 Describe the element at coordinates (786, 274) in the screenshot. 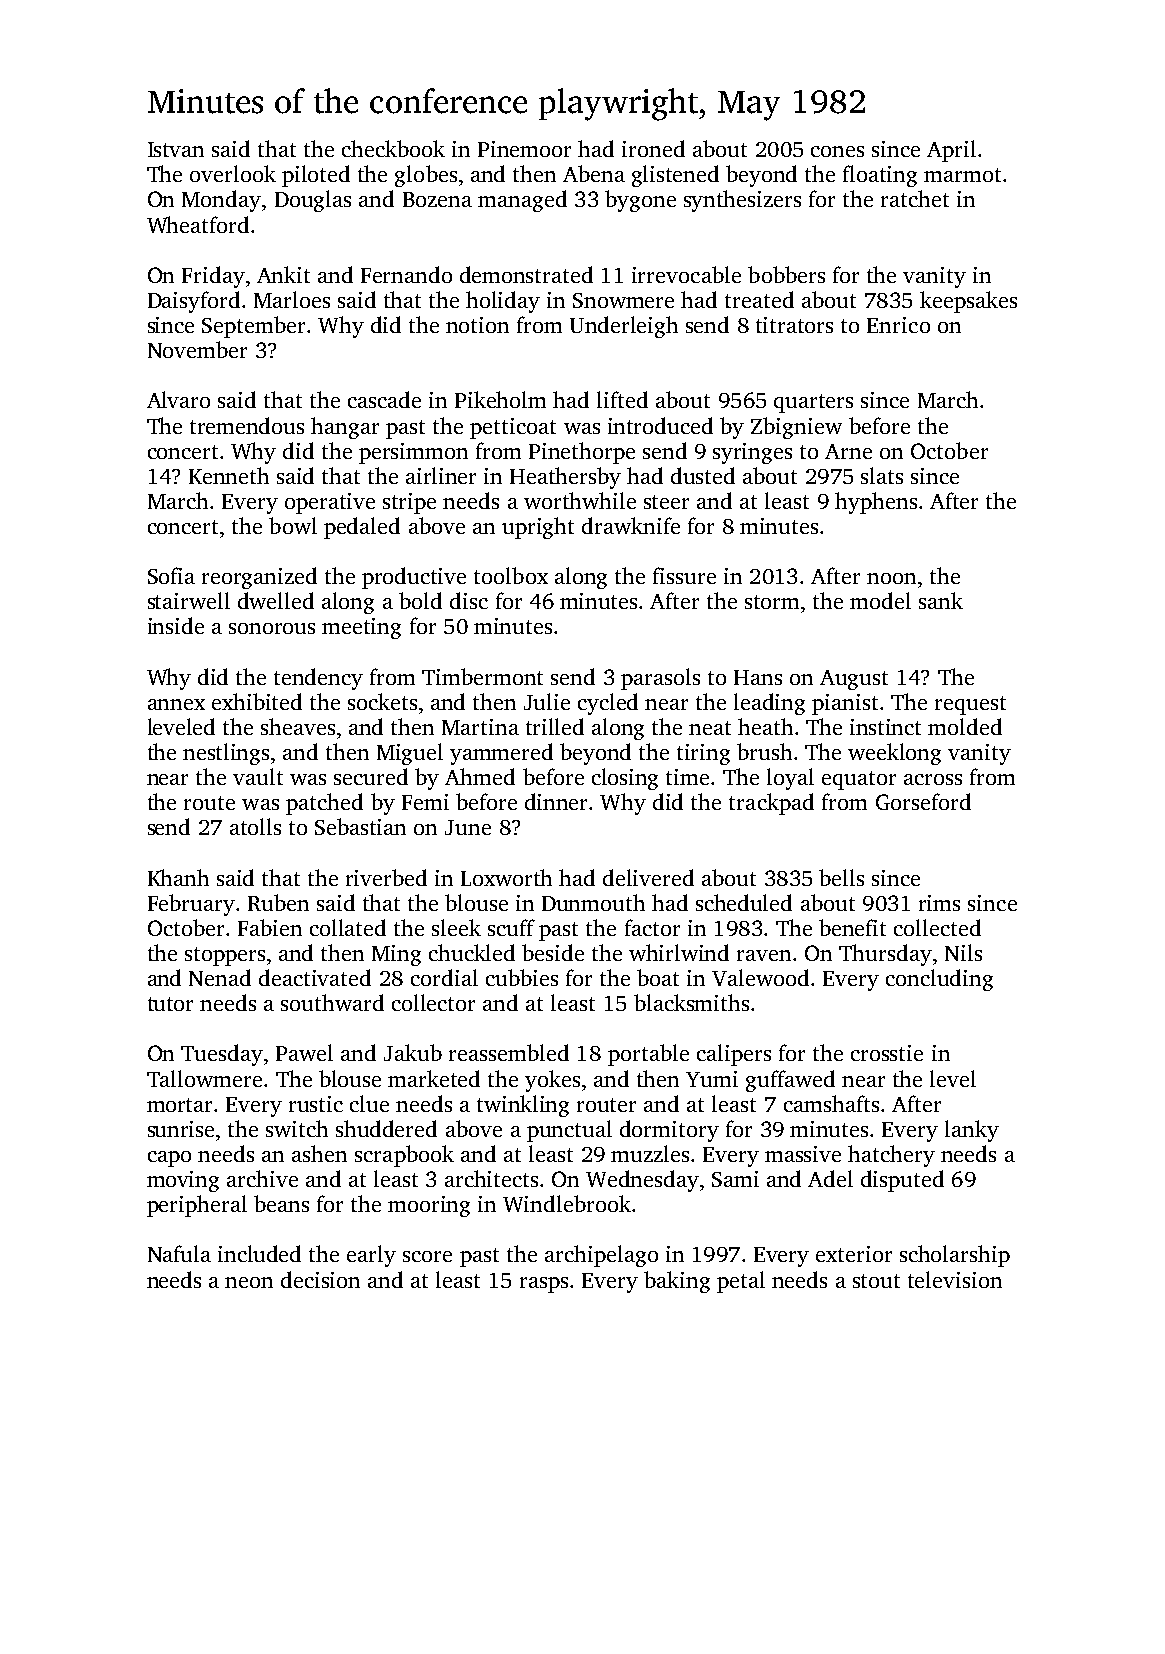

I see `bobbers` at that location.
